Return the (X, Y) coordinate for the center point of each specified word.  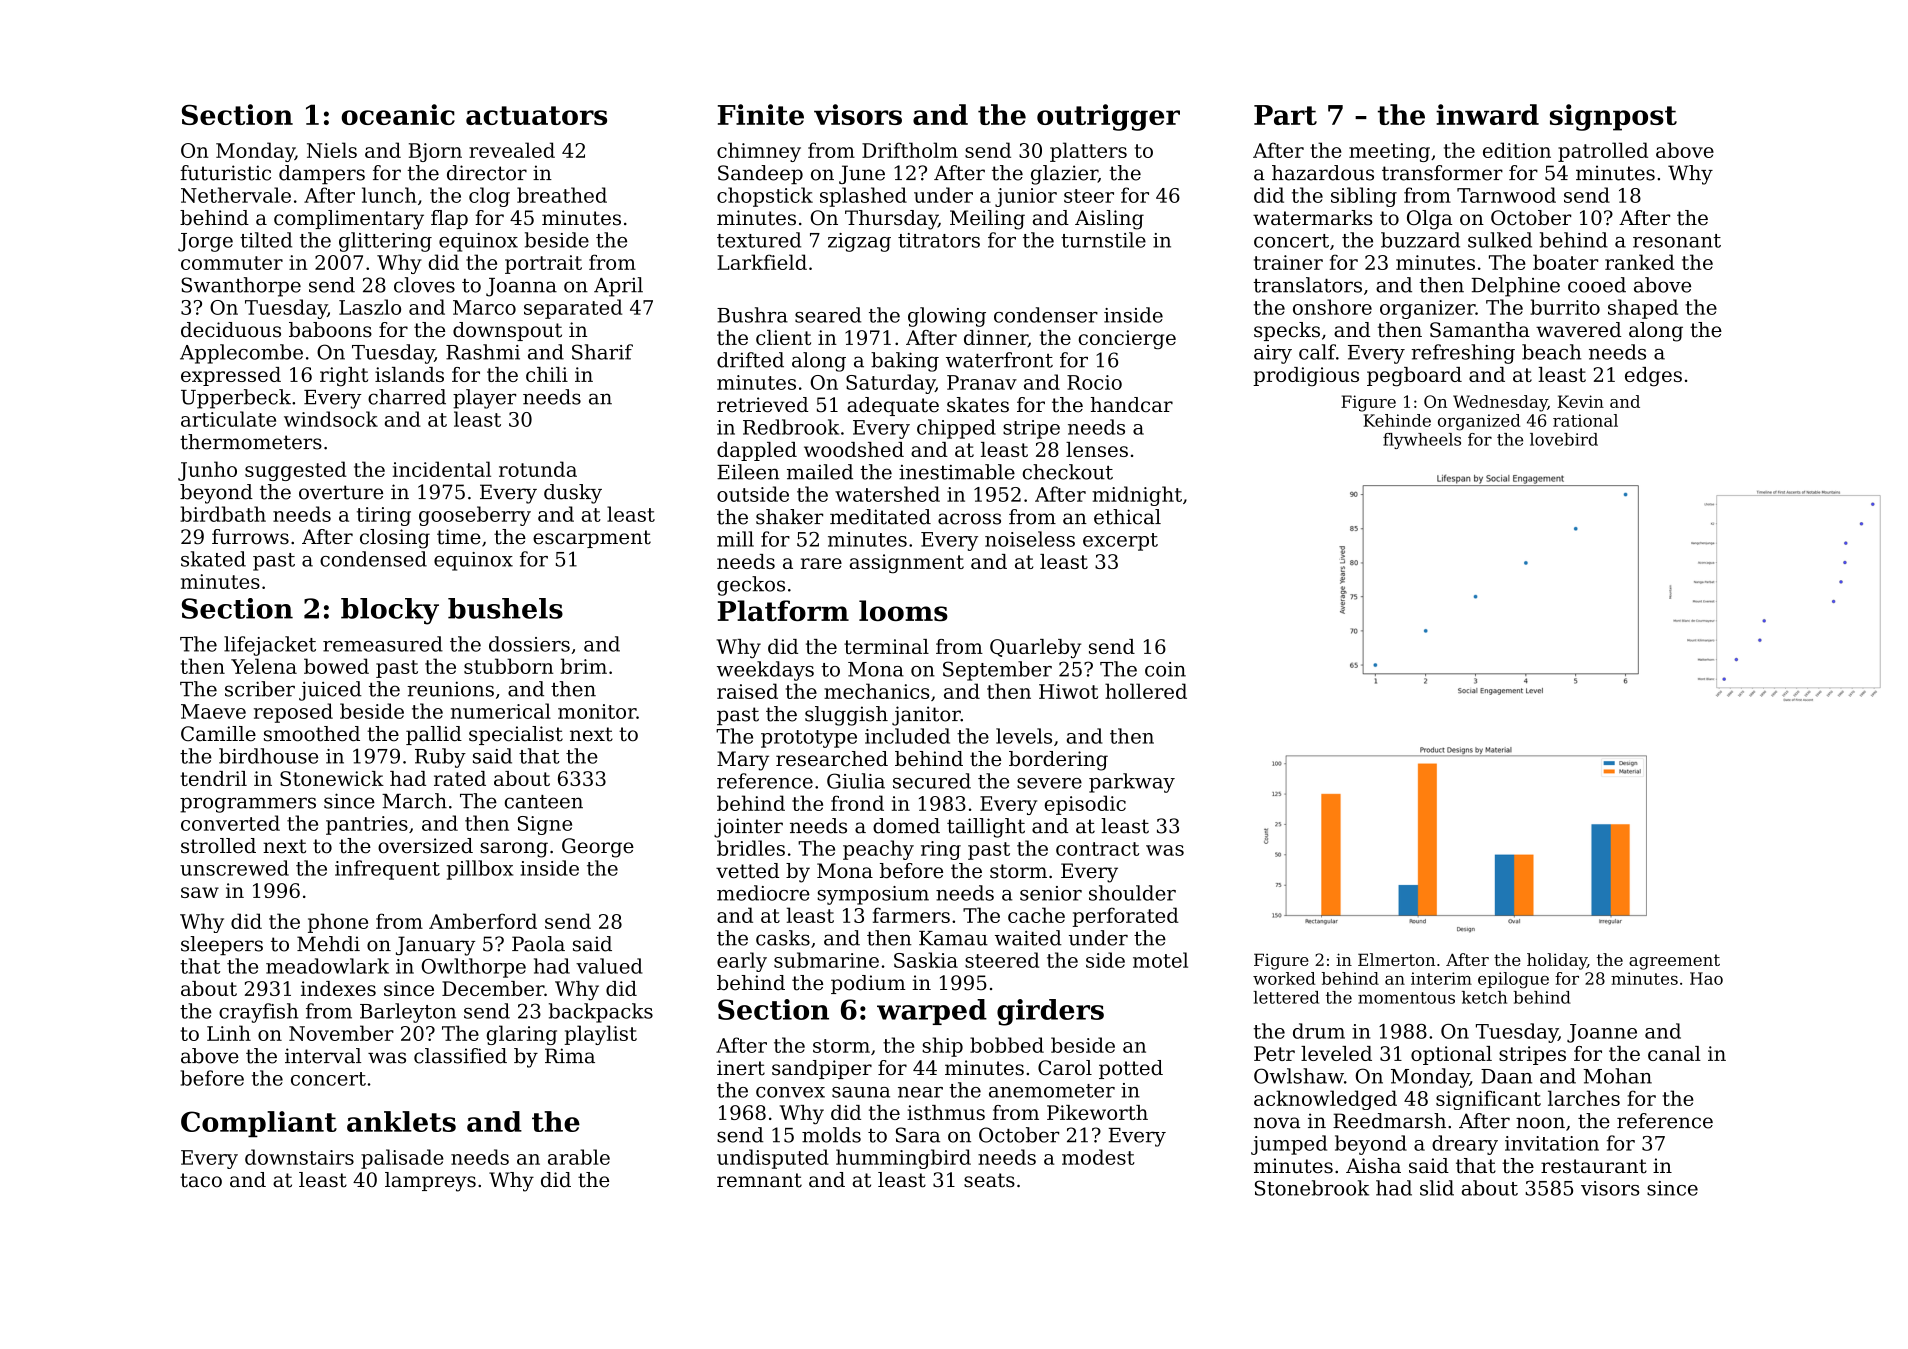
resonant (1677, 241)
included (907, 736)
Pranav (982, 382)
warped (932, 1012)
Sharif (602, 352)
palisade (402, 1159)
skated (213, 559)
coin (1165, 669)
